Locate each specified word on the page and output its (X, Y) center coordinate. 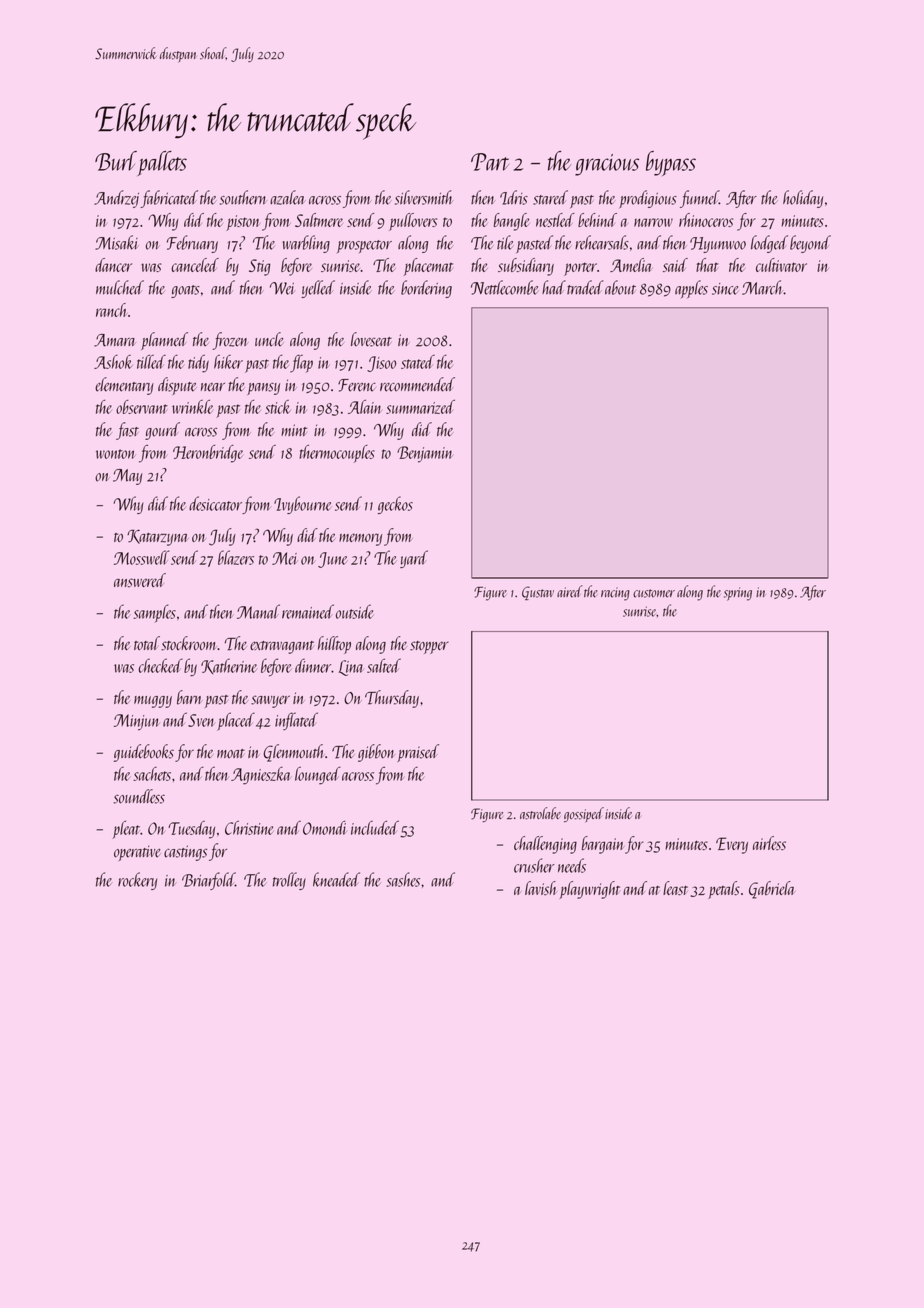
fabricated (169, 199)
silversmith (424, 197)
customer (654, 593)
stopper (429, 647)
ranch (111, 310)
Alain (365, 407)
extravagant (282, 647)
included (375, 828)
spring (738, 594)
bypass (671, 163)
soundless (139, 796)
